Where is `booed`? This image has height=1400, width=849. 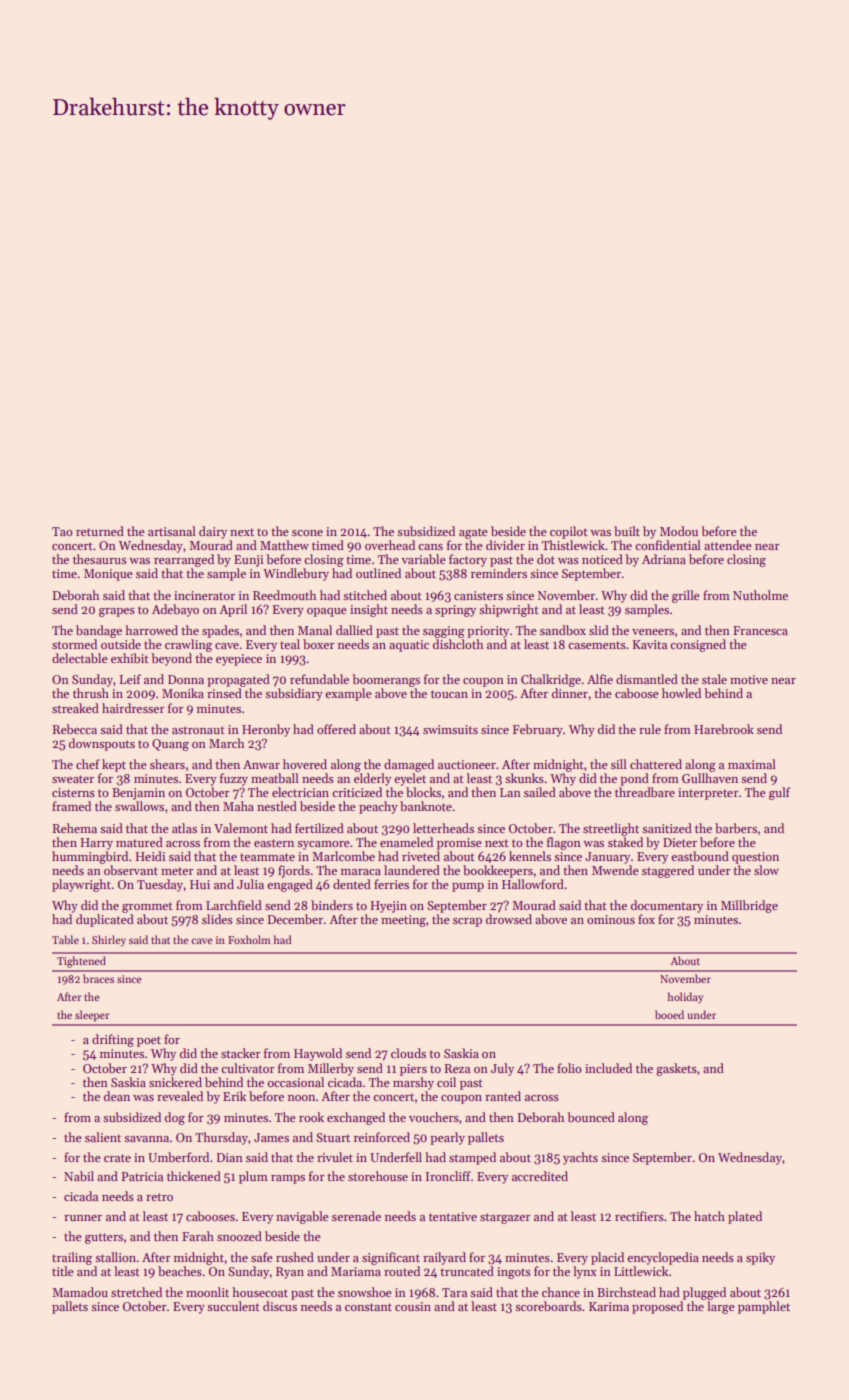
booed is located at coordinates (669, 1014).
